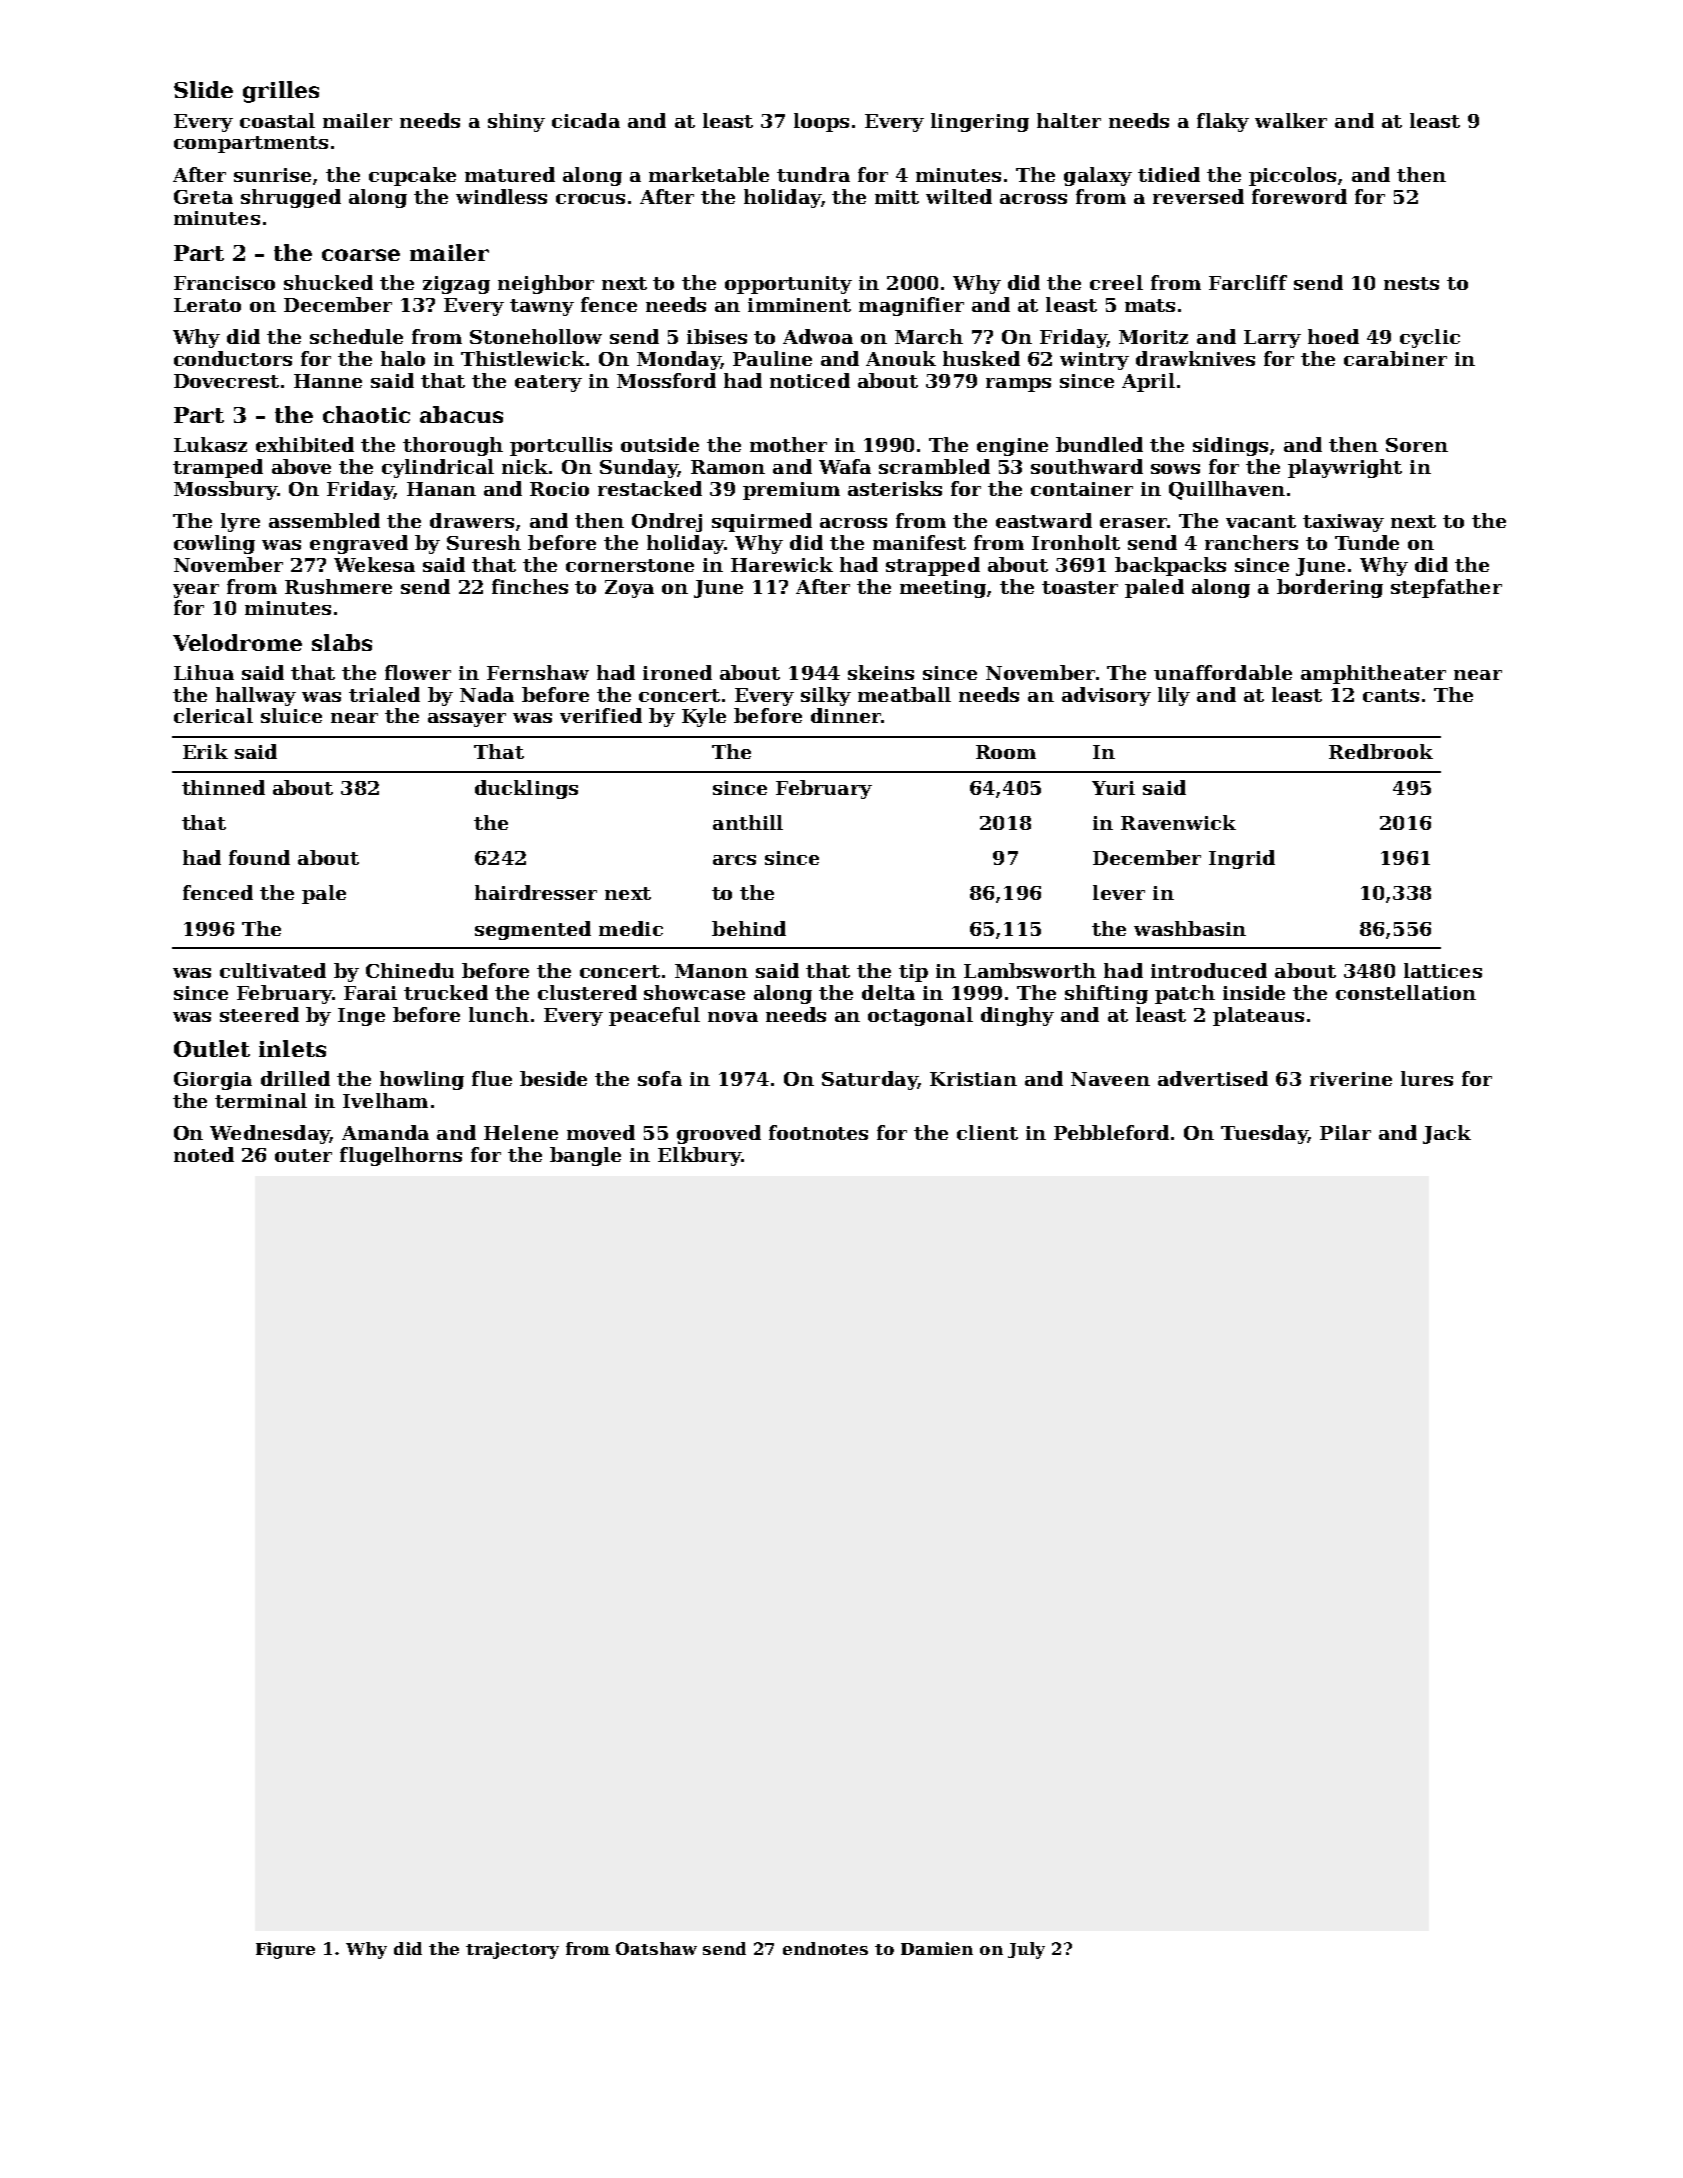  Describe the element at coordinates (384, 694) in the image. I see `trialed` at that location.
